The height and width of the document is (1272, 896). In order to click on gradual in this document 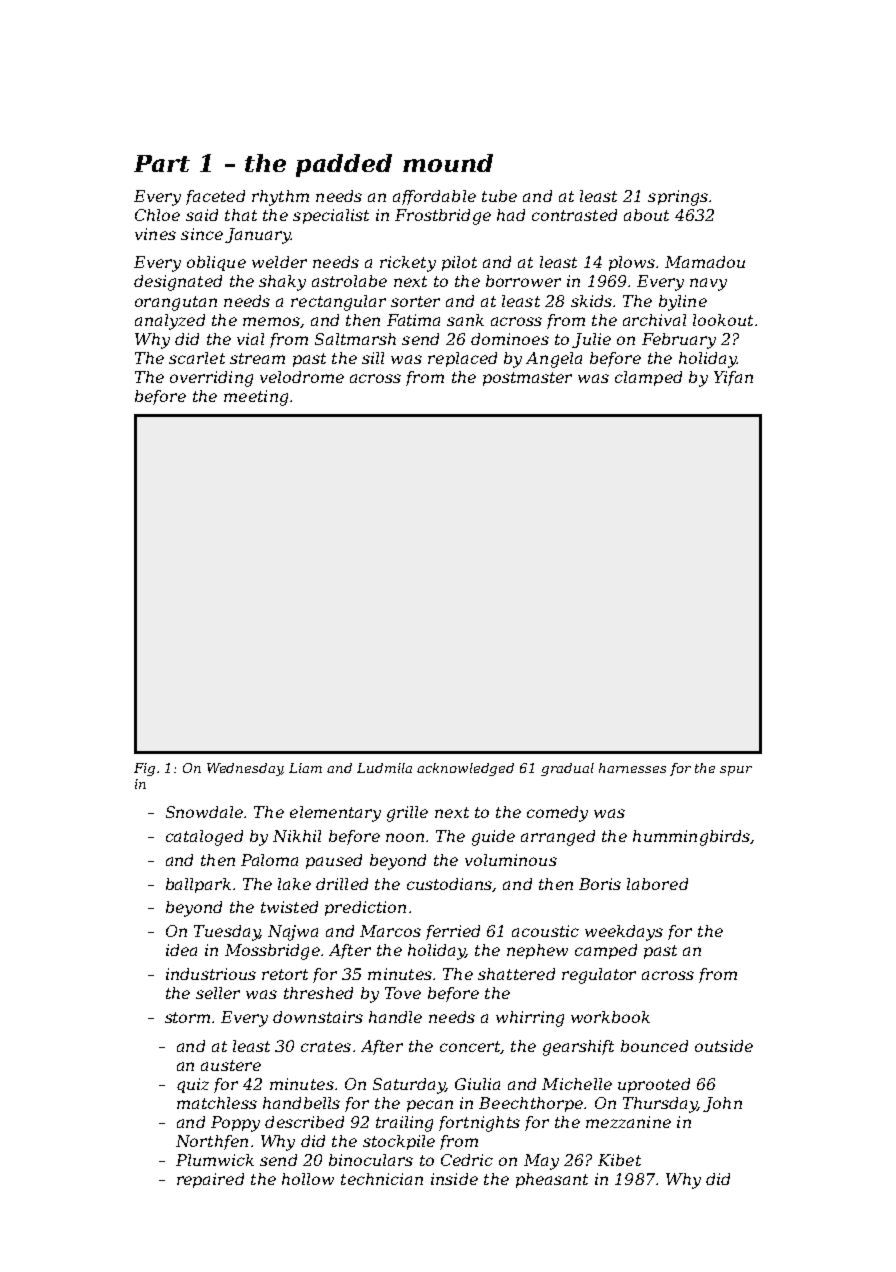, I will do `click(567, 769)`.
